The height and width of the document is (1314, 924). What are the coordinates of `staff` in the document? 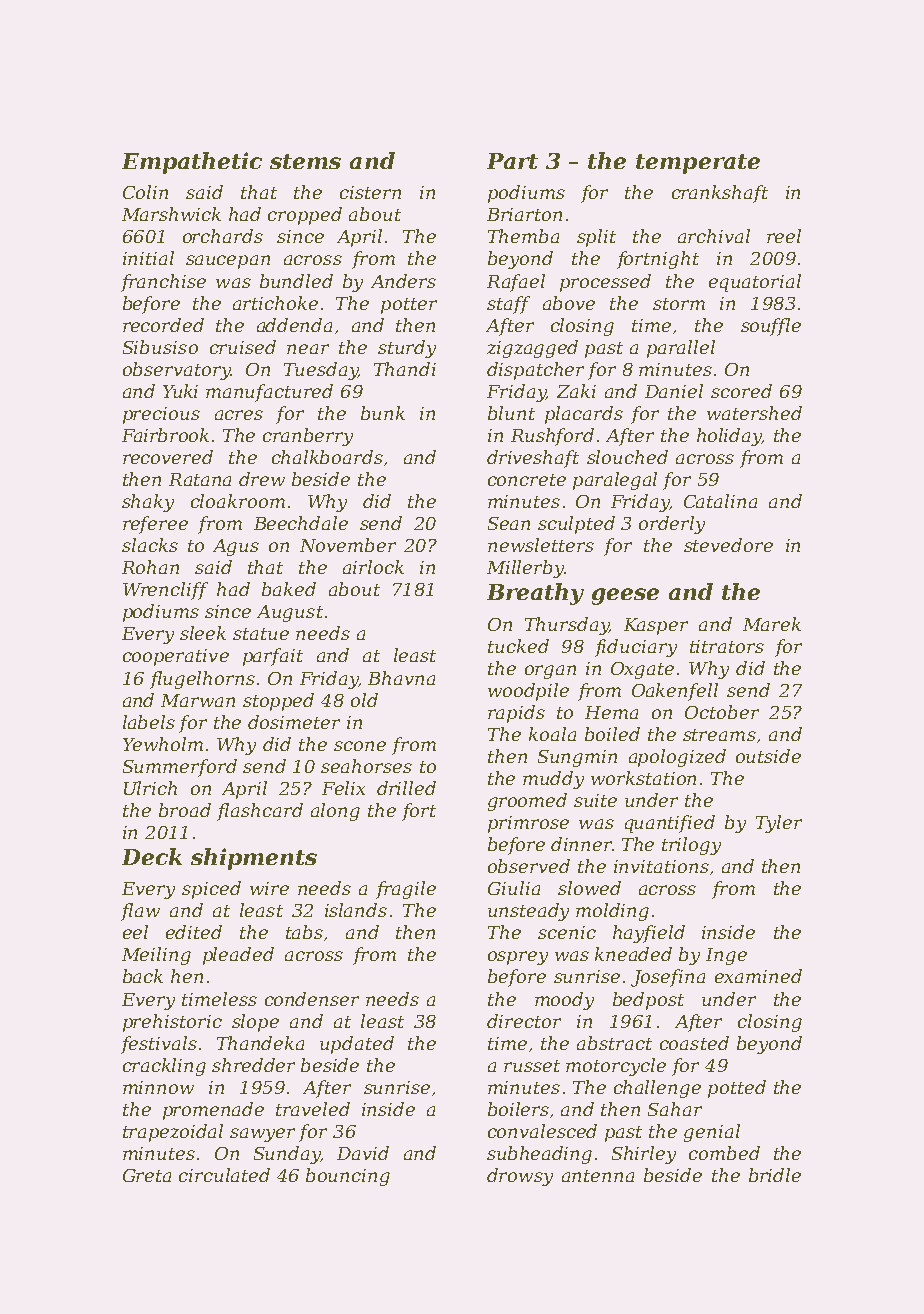 It's located at (508, 305).
